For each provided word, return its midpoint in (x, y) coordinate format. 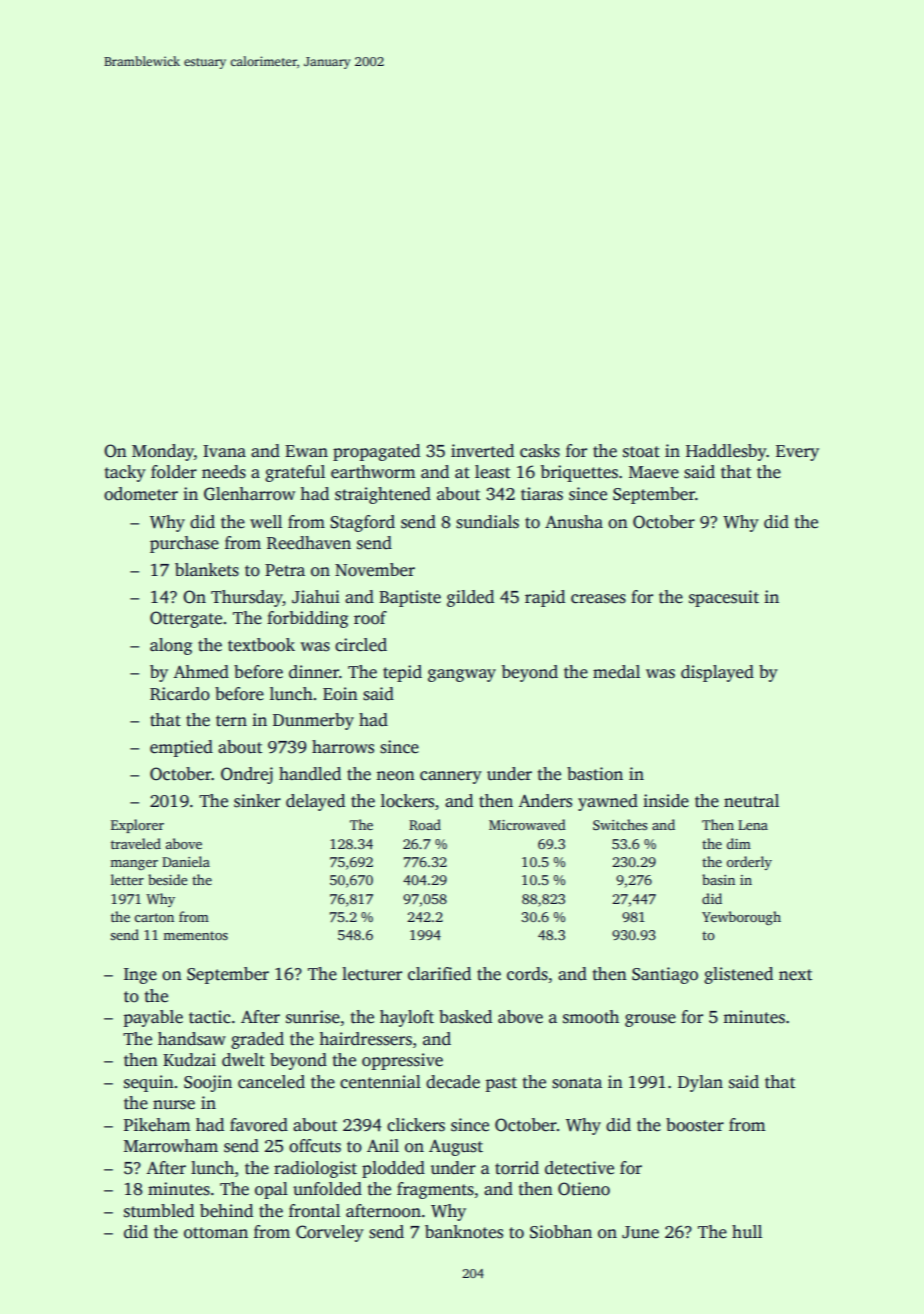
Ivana (224, 451)
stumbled (159, 1211)
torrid (517, 1168)
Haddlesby (726, 452)
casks (540, 451)
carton (154, 917)
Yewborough (741, 918)
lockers (407, 801)
